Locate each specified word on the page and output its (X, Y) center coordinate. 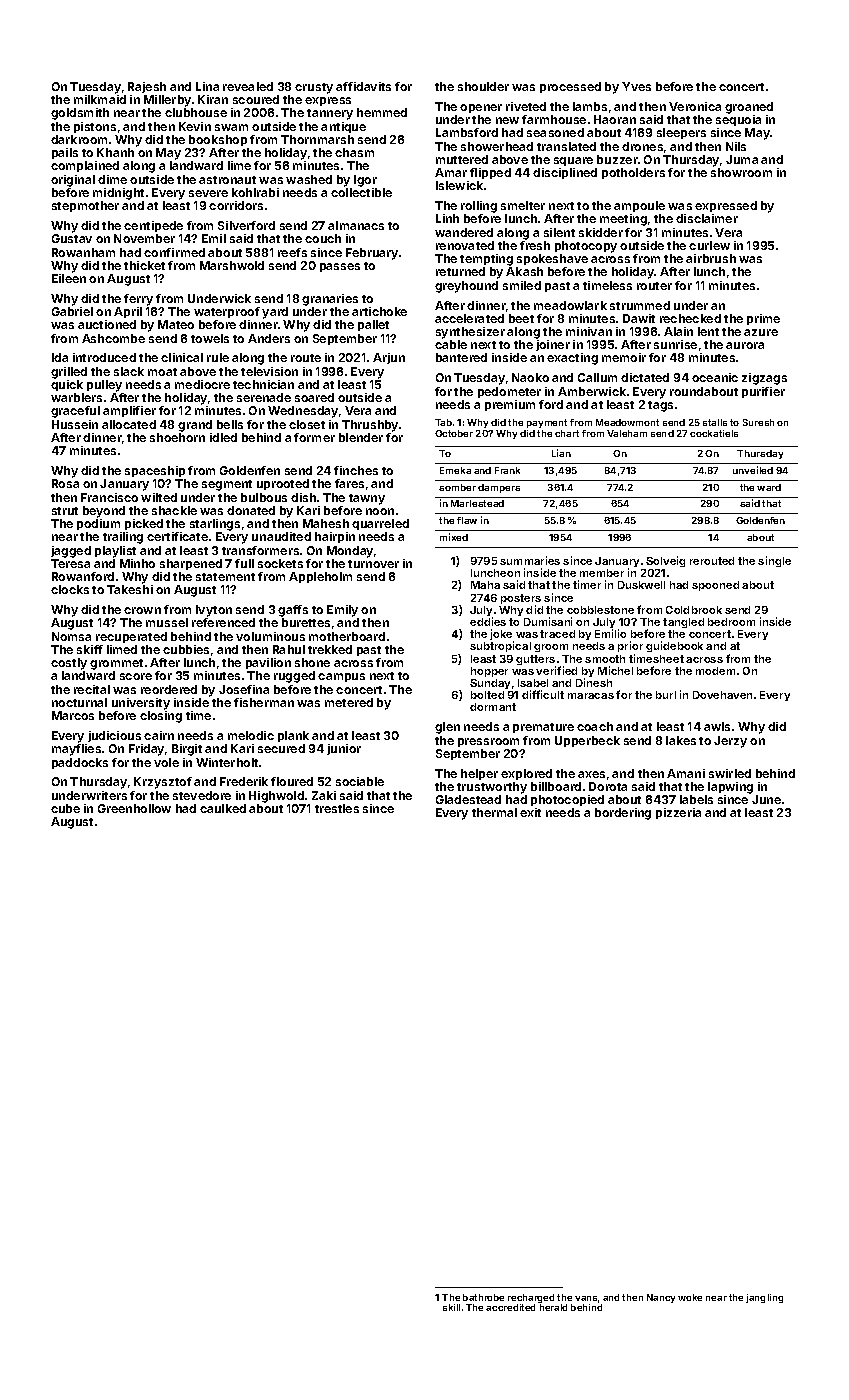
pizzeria (678, 813)
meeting (623, 220)
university (141, 704)
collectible (361, 192)
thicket (144, 265)
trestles (337, 808)
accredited (510, 1307)
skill (451, 1307)
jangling (764, 1298)
